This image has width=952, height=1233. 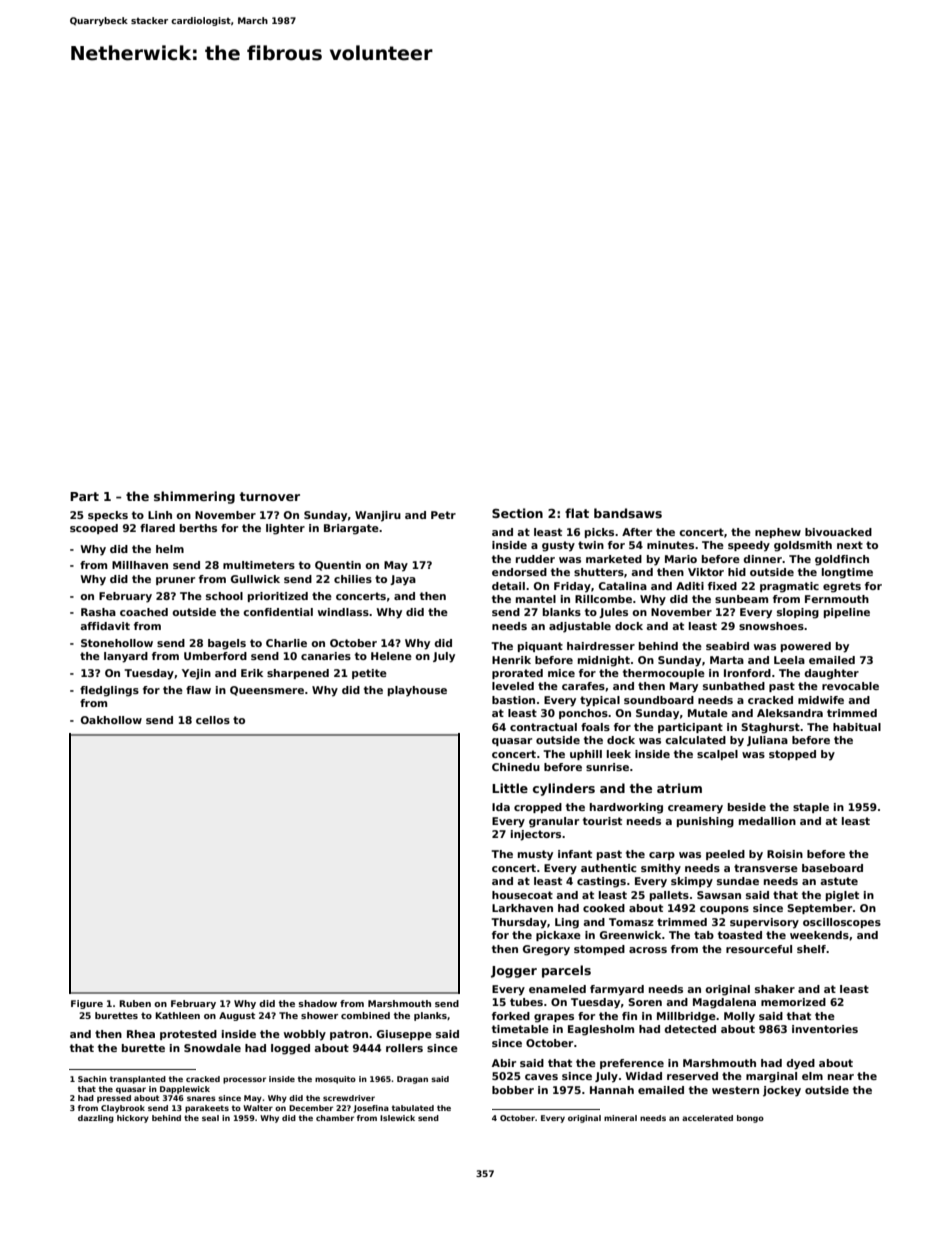 What do you see at coordinates (194, 497) in the image?
I see `shimmering` at bounding box center [194, 497].
